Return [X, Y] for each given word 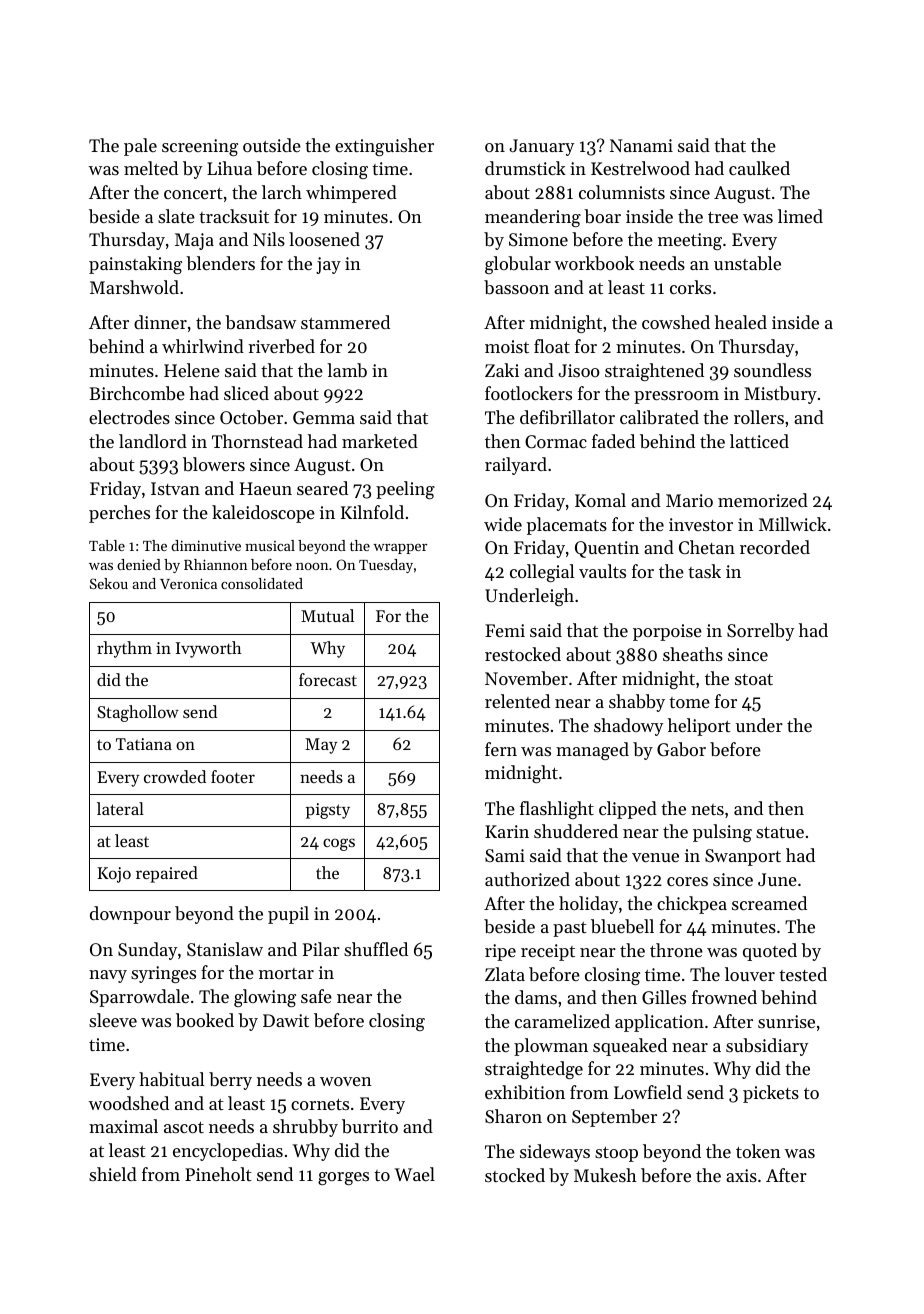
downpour [130, 915]
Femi [505, 630]
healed [741, 322]
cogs [339, 844]
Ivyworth [209, 649]
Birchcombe [137, 393]
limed [800, 216]
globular [518, 265]
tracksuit [234, 216]
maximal [123, 1126]
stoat [754, 679]
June [777, 879]
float [552, 346]
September [614, 1118]
